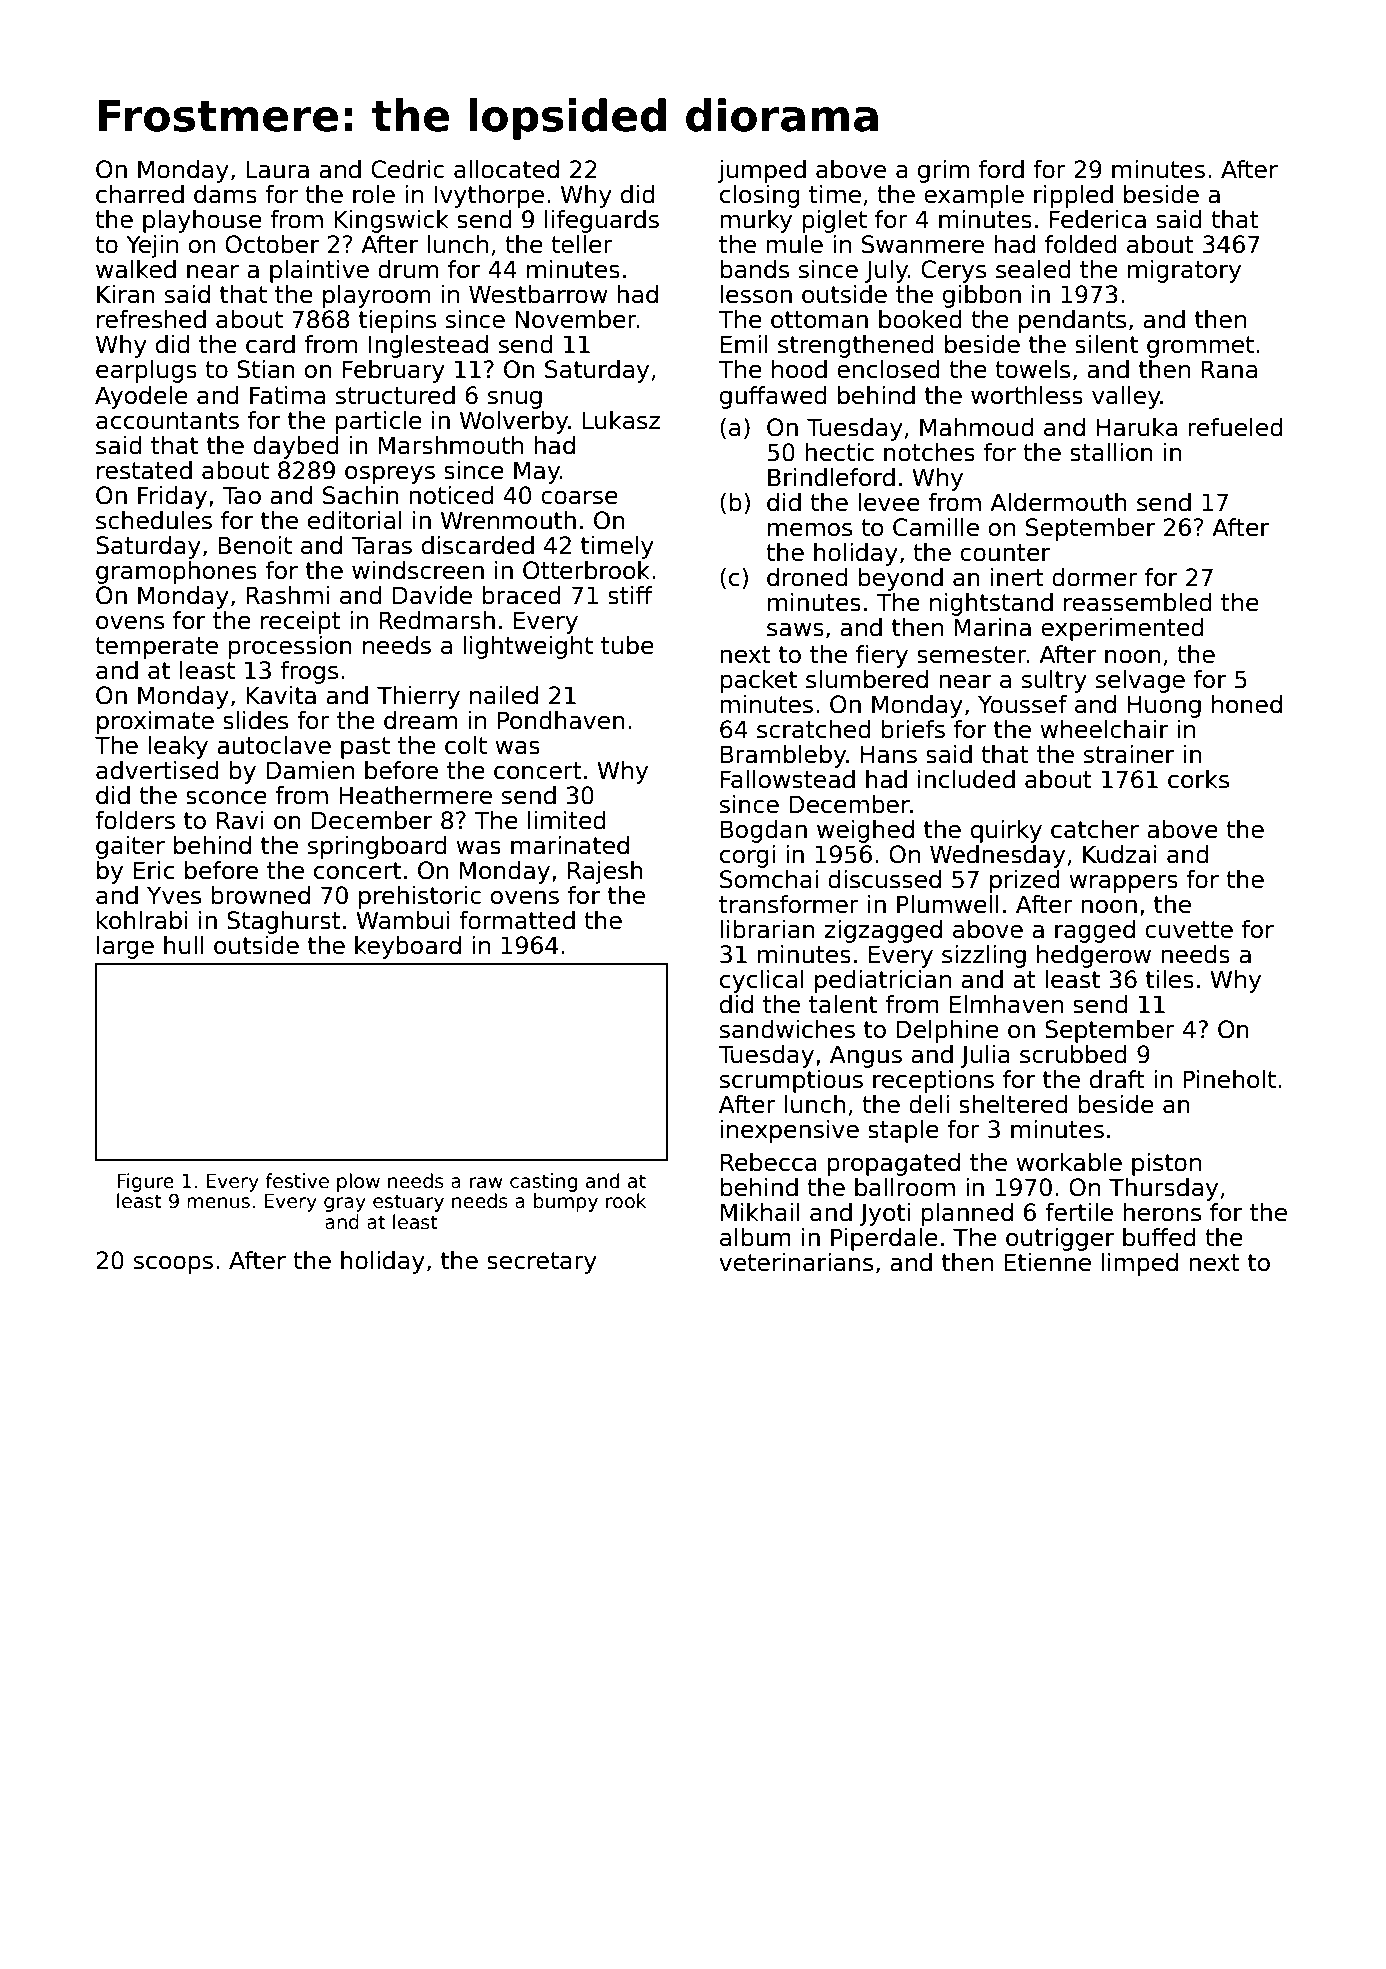 The height and width of the screenshot is (1969, 1386). What do you see at coordinates (839, 452) in the screenshot?
I see `hectic` at bounding box center [839, 452].
